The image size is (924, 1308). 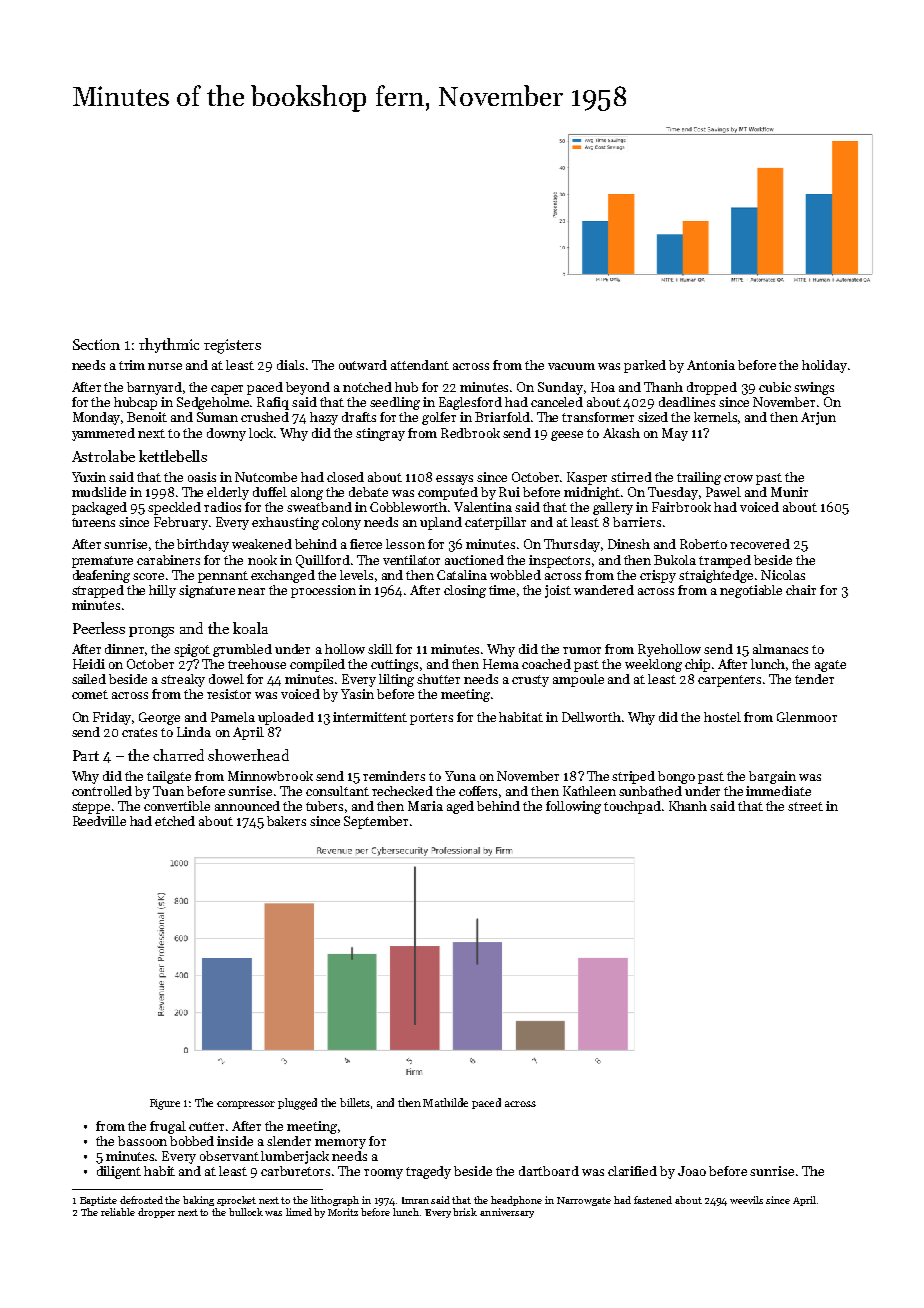 What do you see at coordinates (98, 591) in the document?
I see `strapped` at bounding box center [98, 591].
